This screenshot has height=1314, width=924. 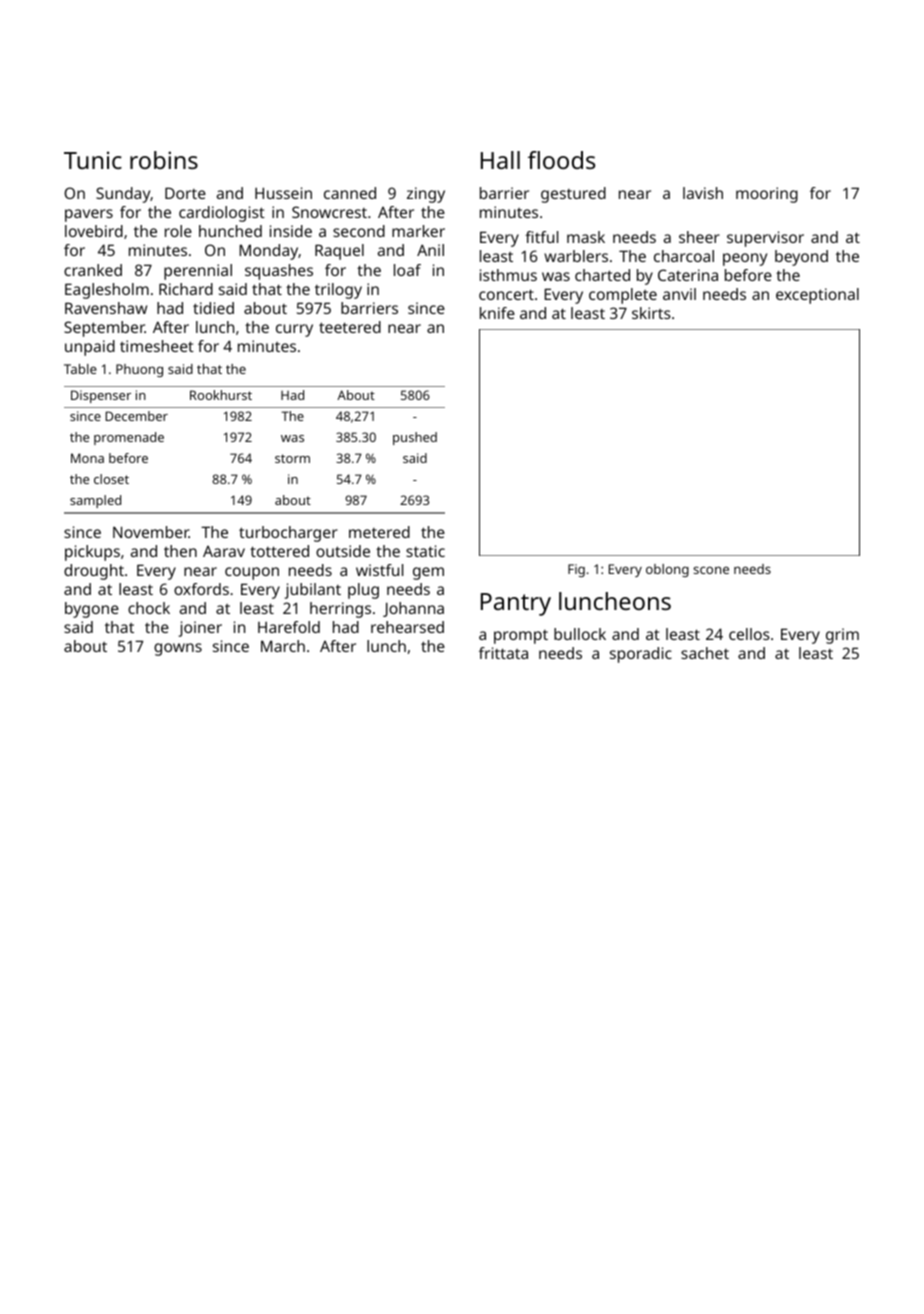 I want to click on outside, so click(x=343, y=551).
